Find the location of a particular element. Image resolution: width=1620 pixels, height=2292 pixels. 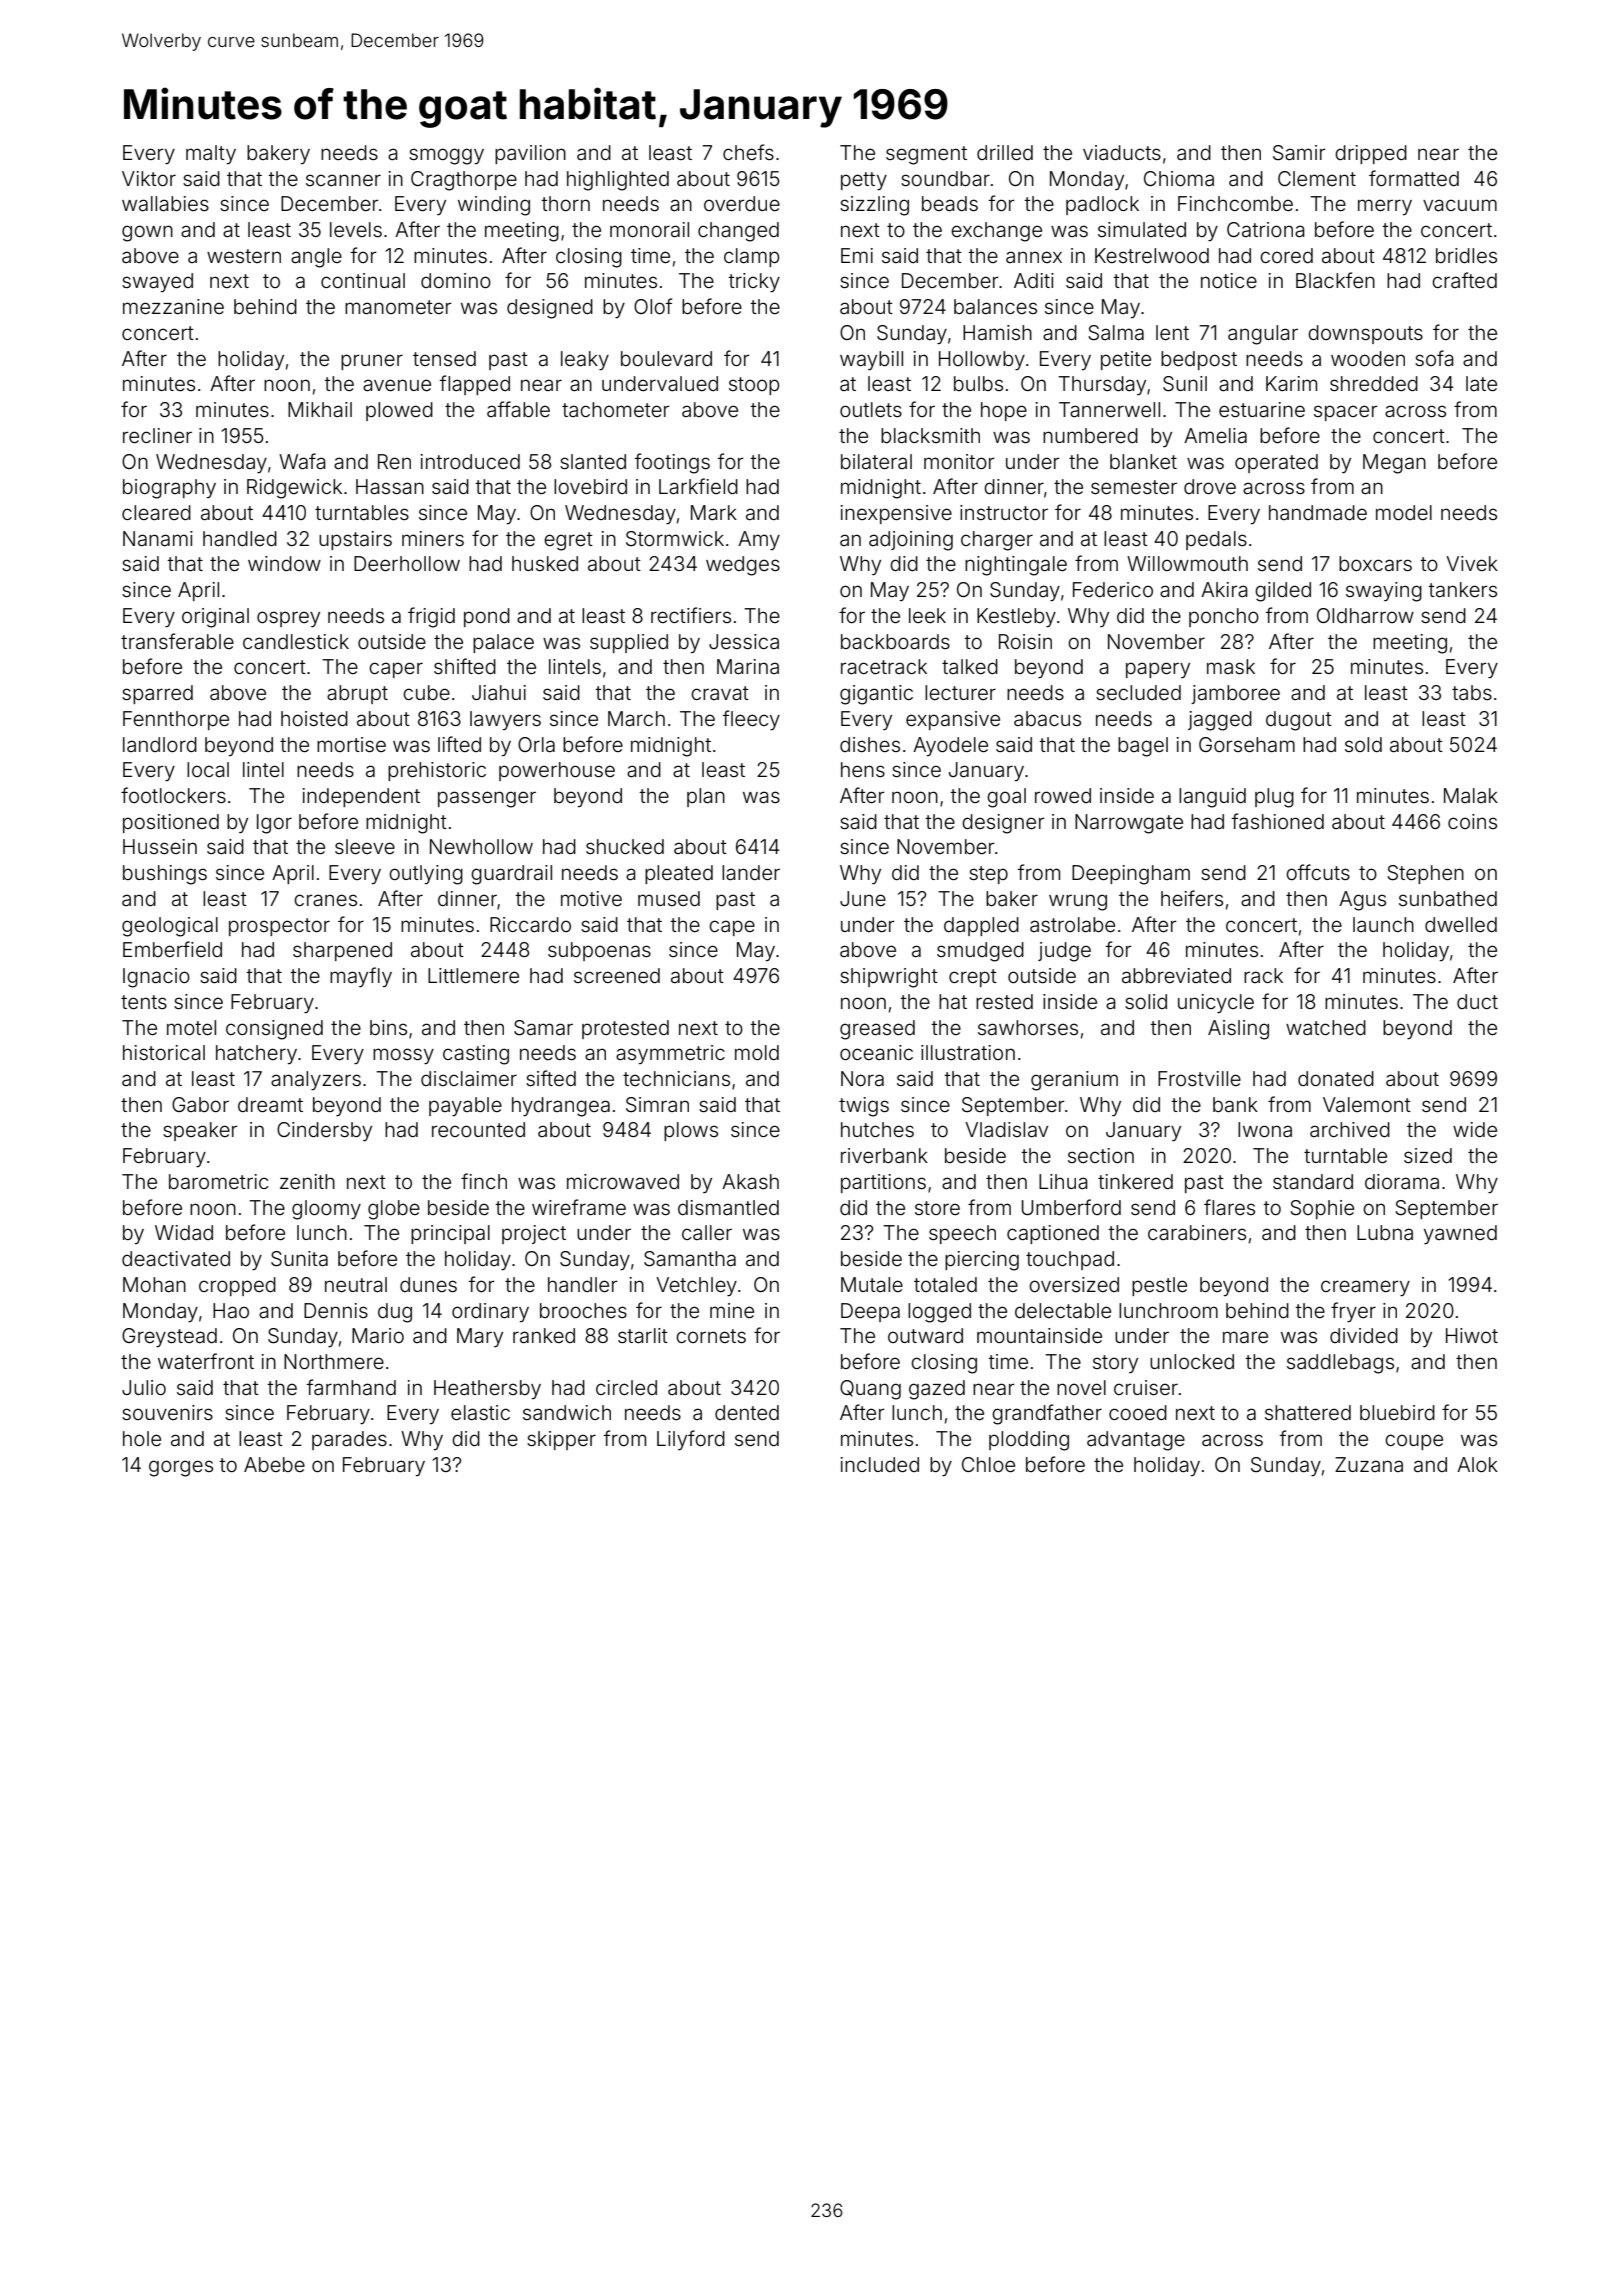

lander is located at coordinates (751, 872).
